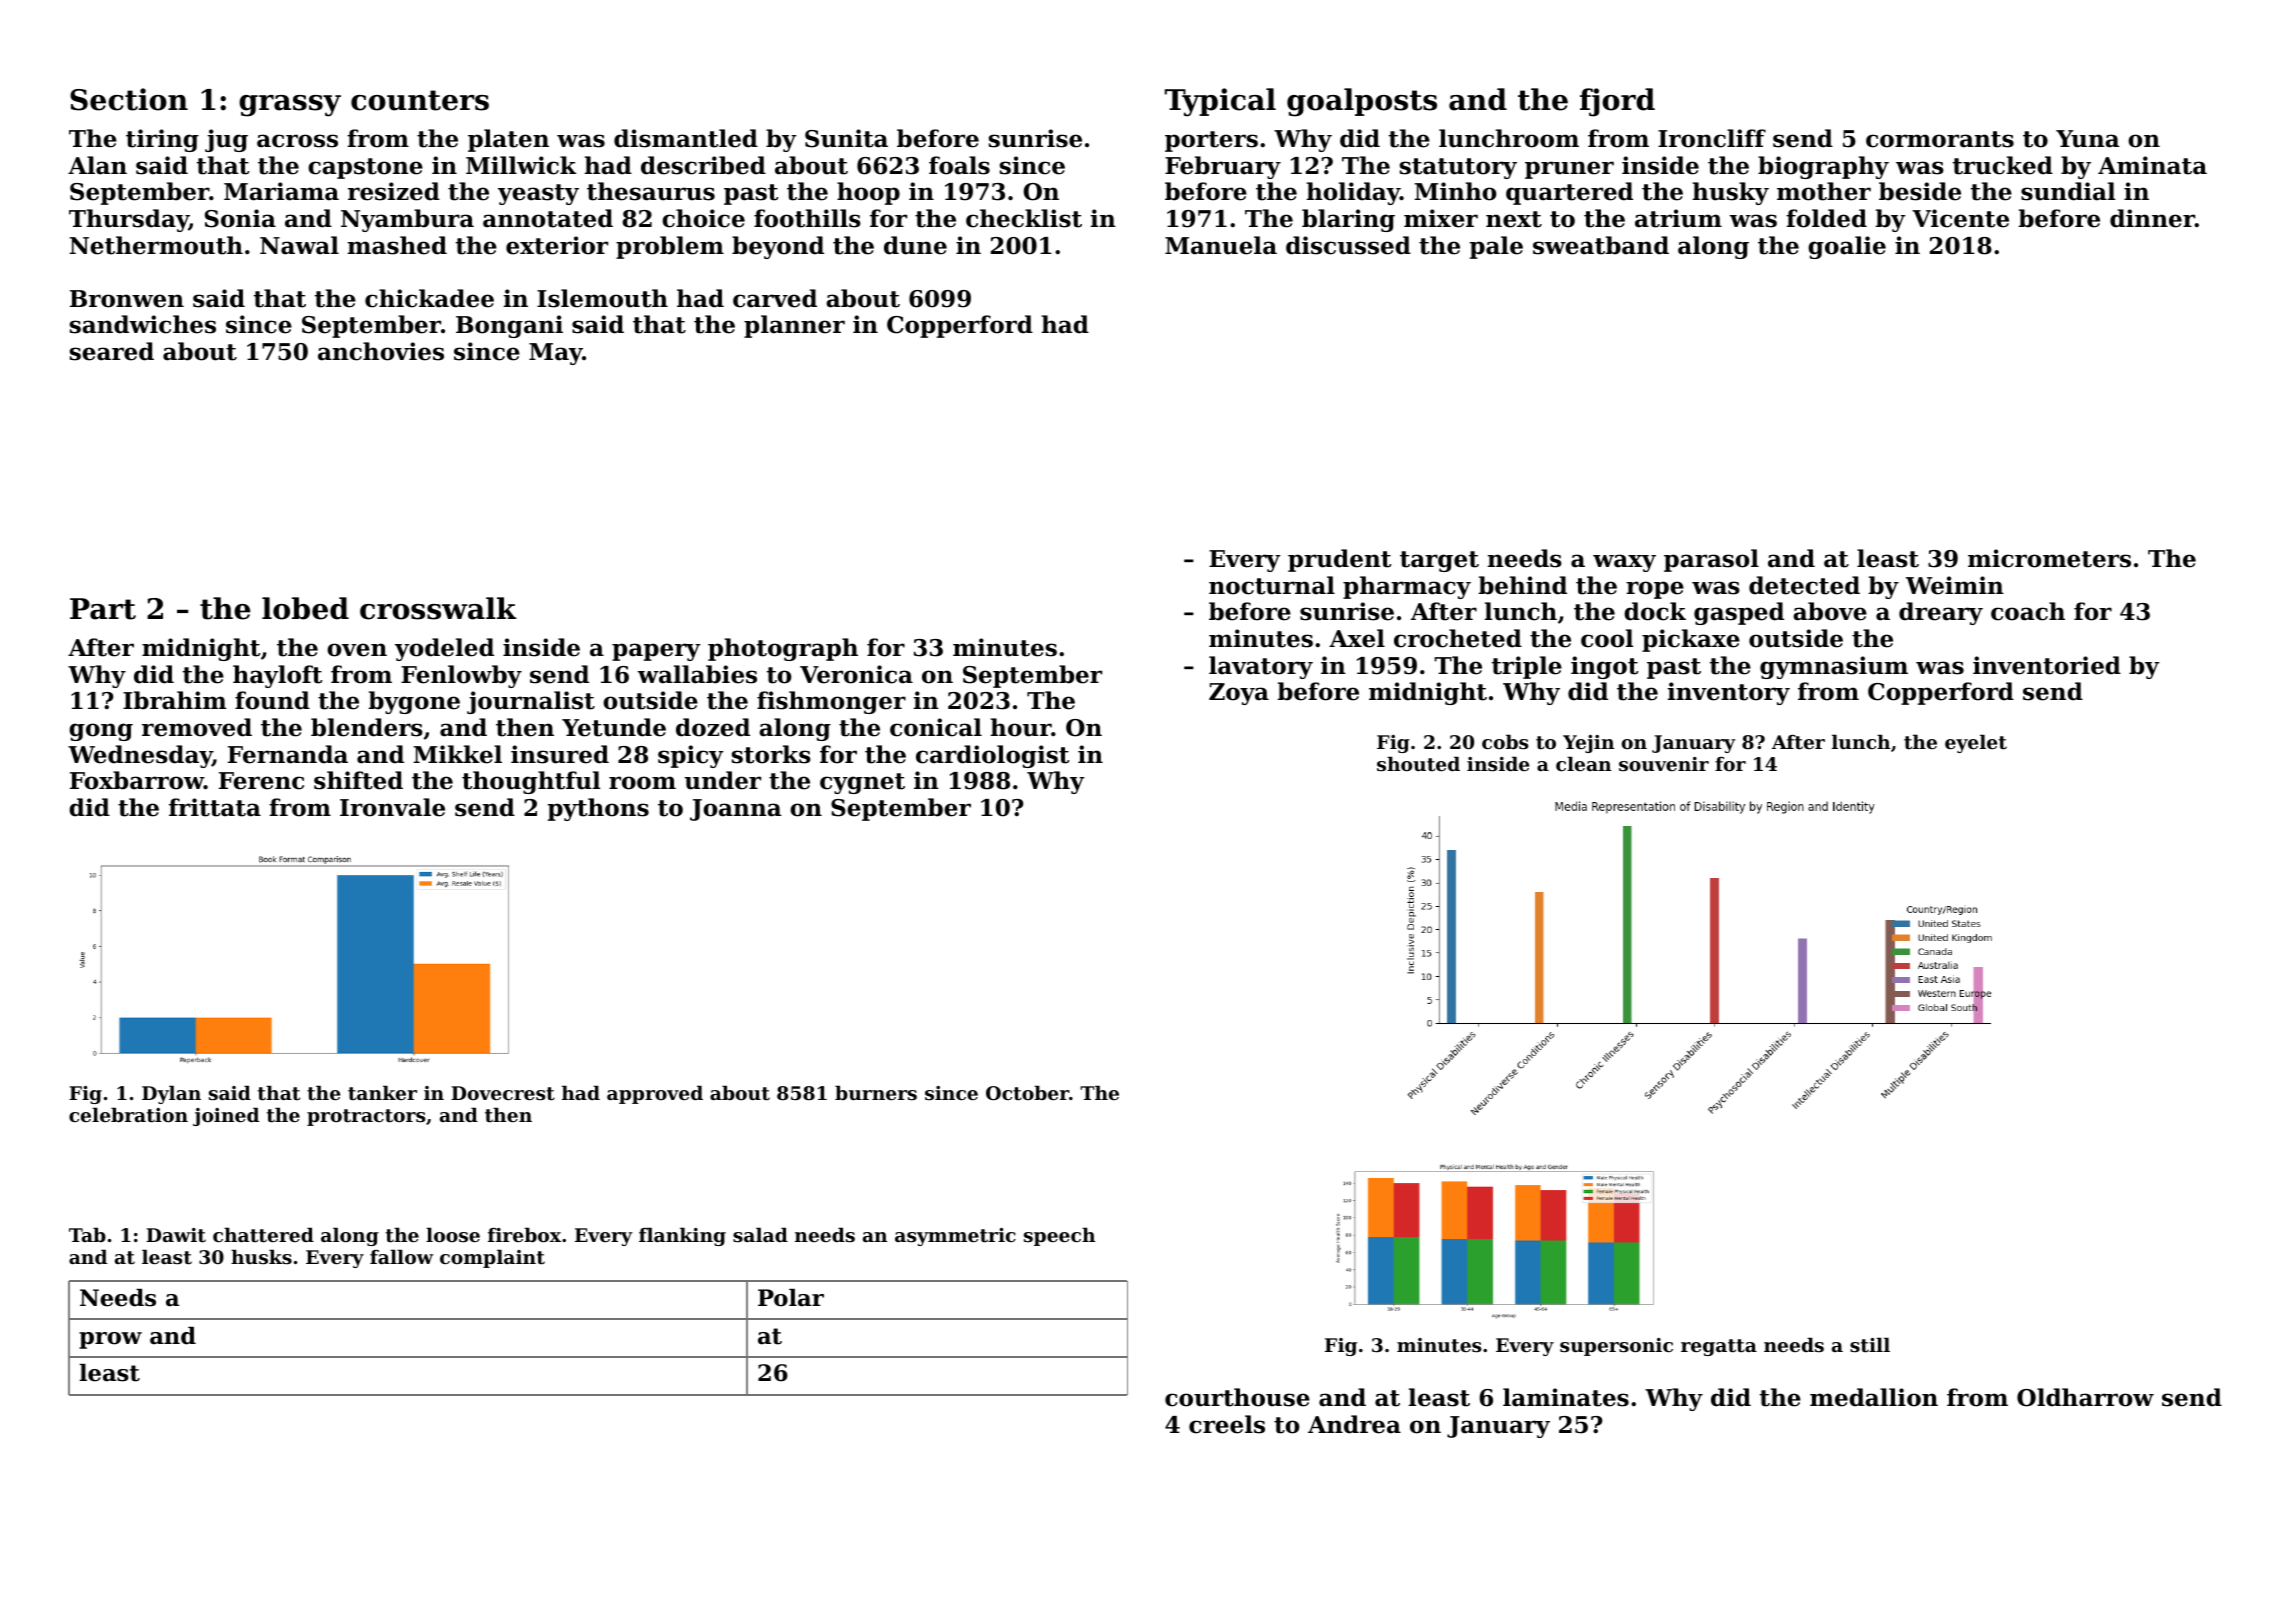  Describe the element at coordinates (1804, 585) in the screenshot. I see `detected` at that location.
